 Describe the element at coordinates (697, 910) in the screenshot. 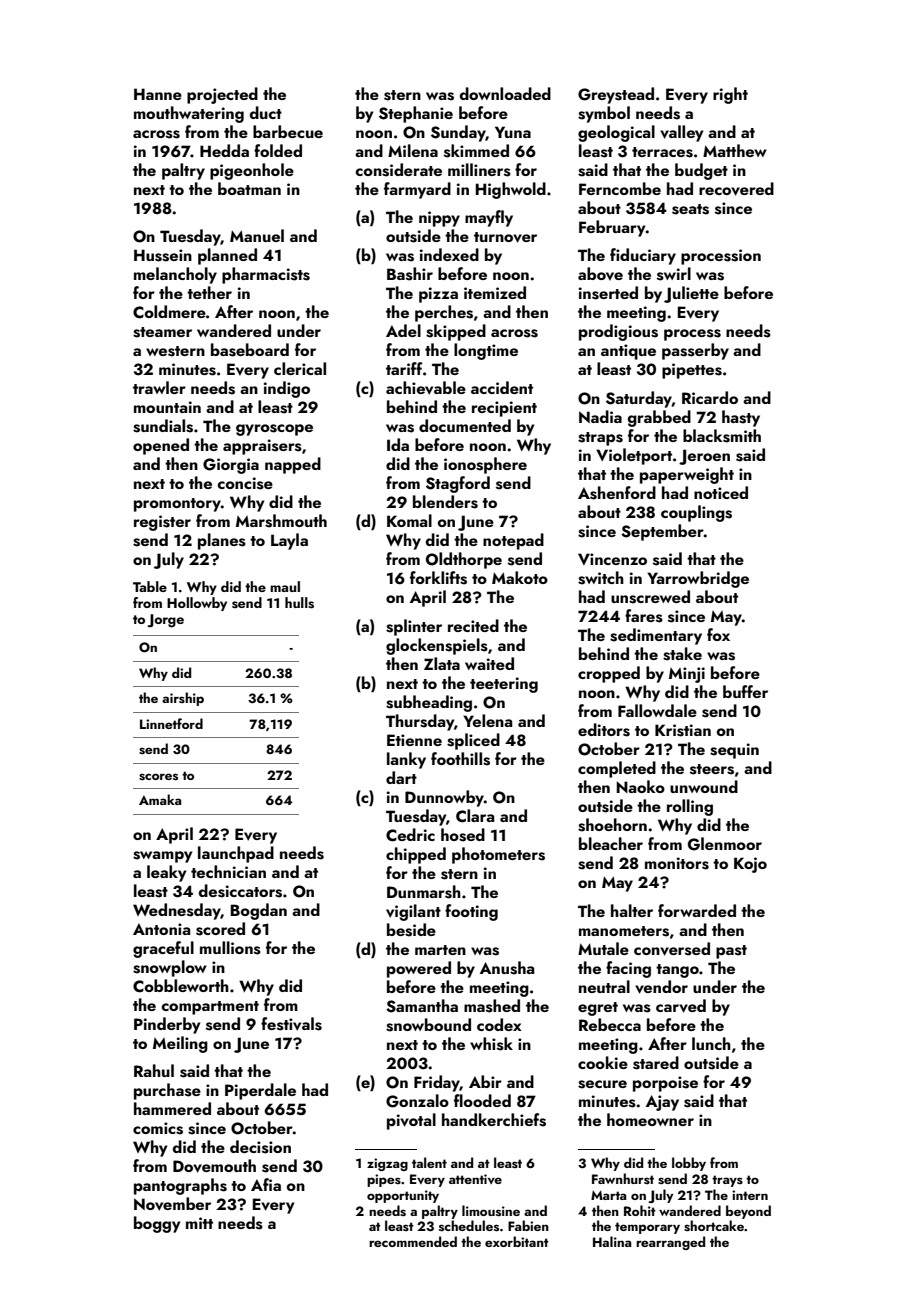

I see `forwarded` at that location.
